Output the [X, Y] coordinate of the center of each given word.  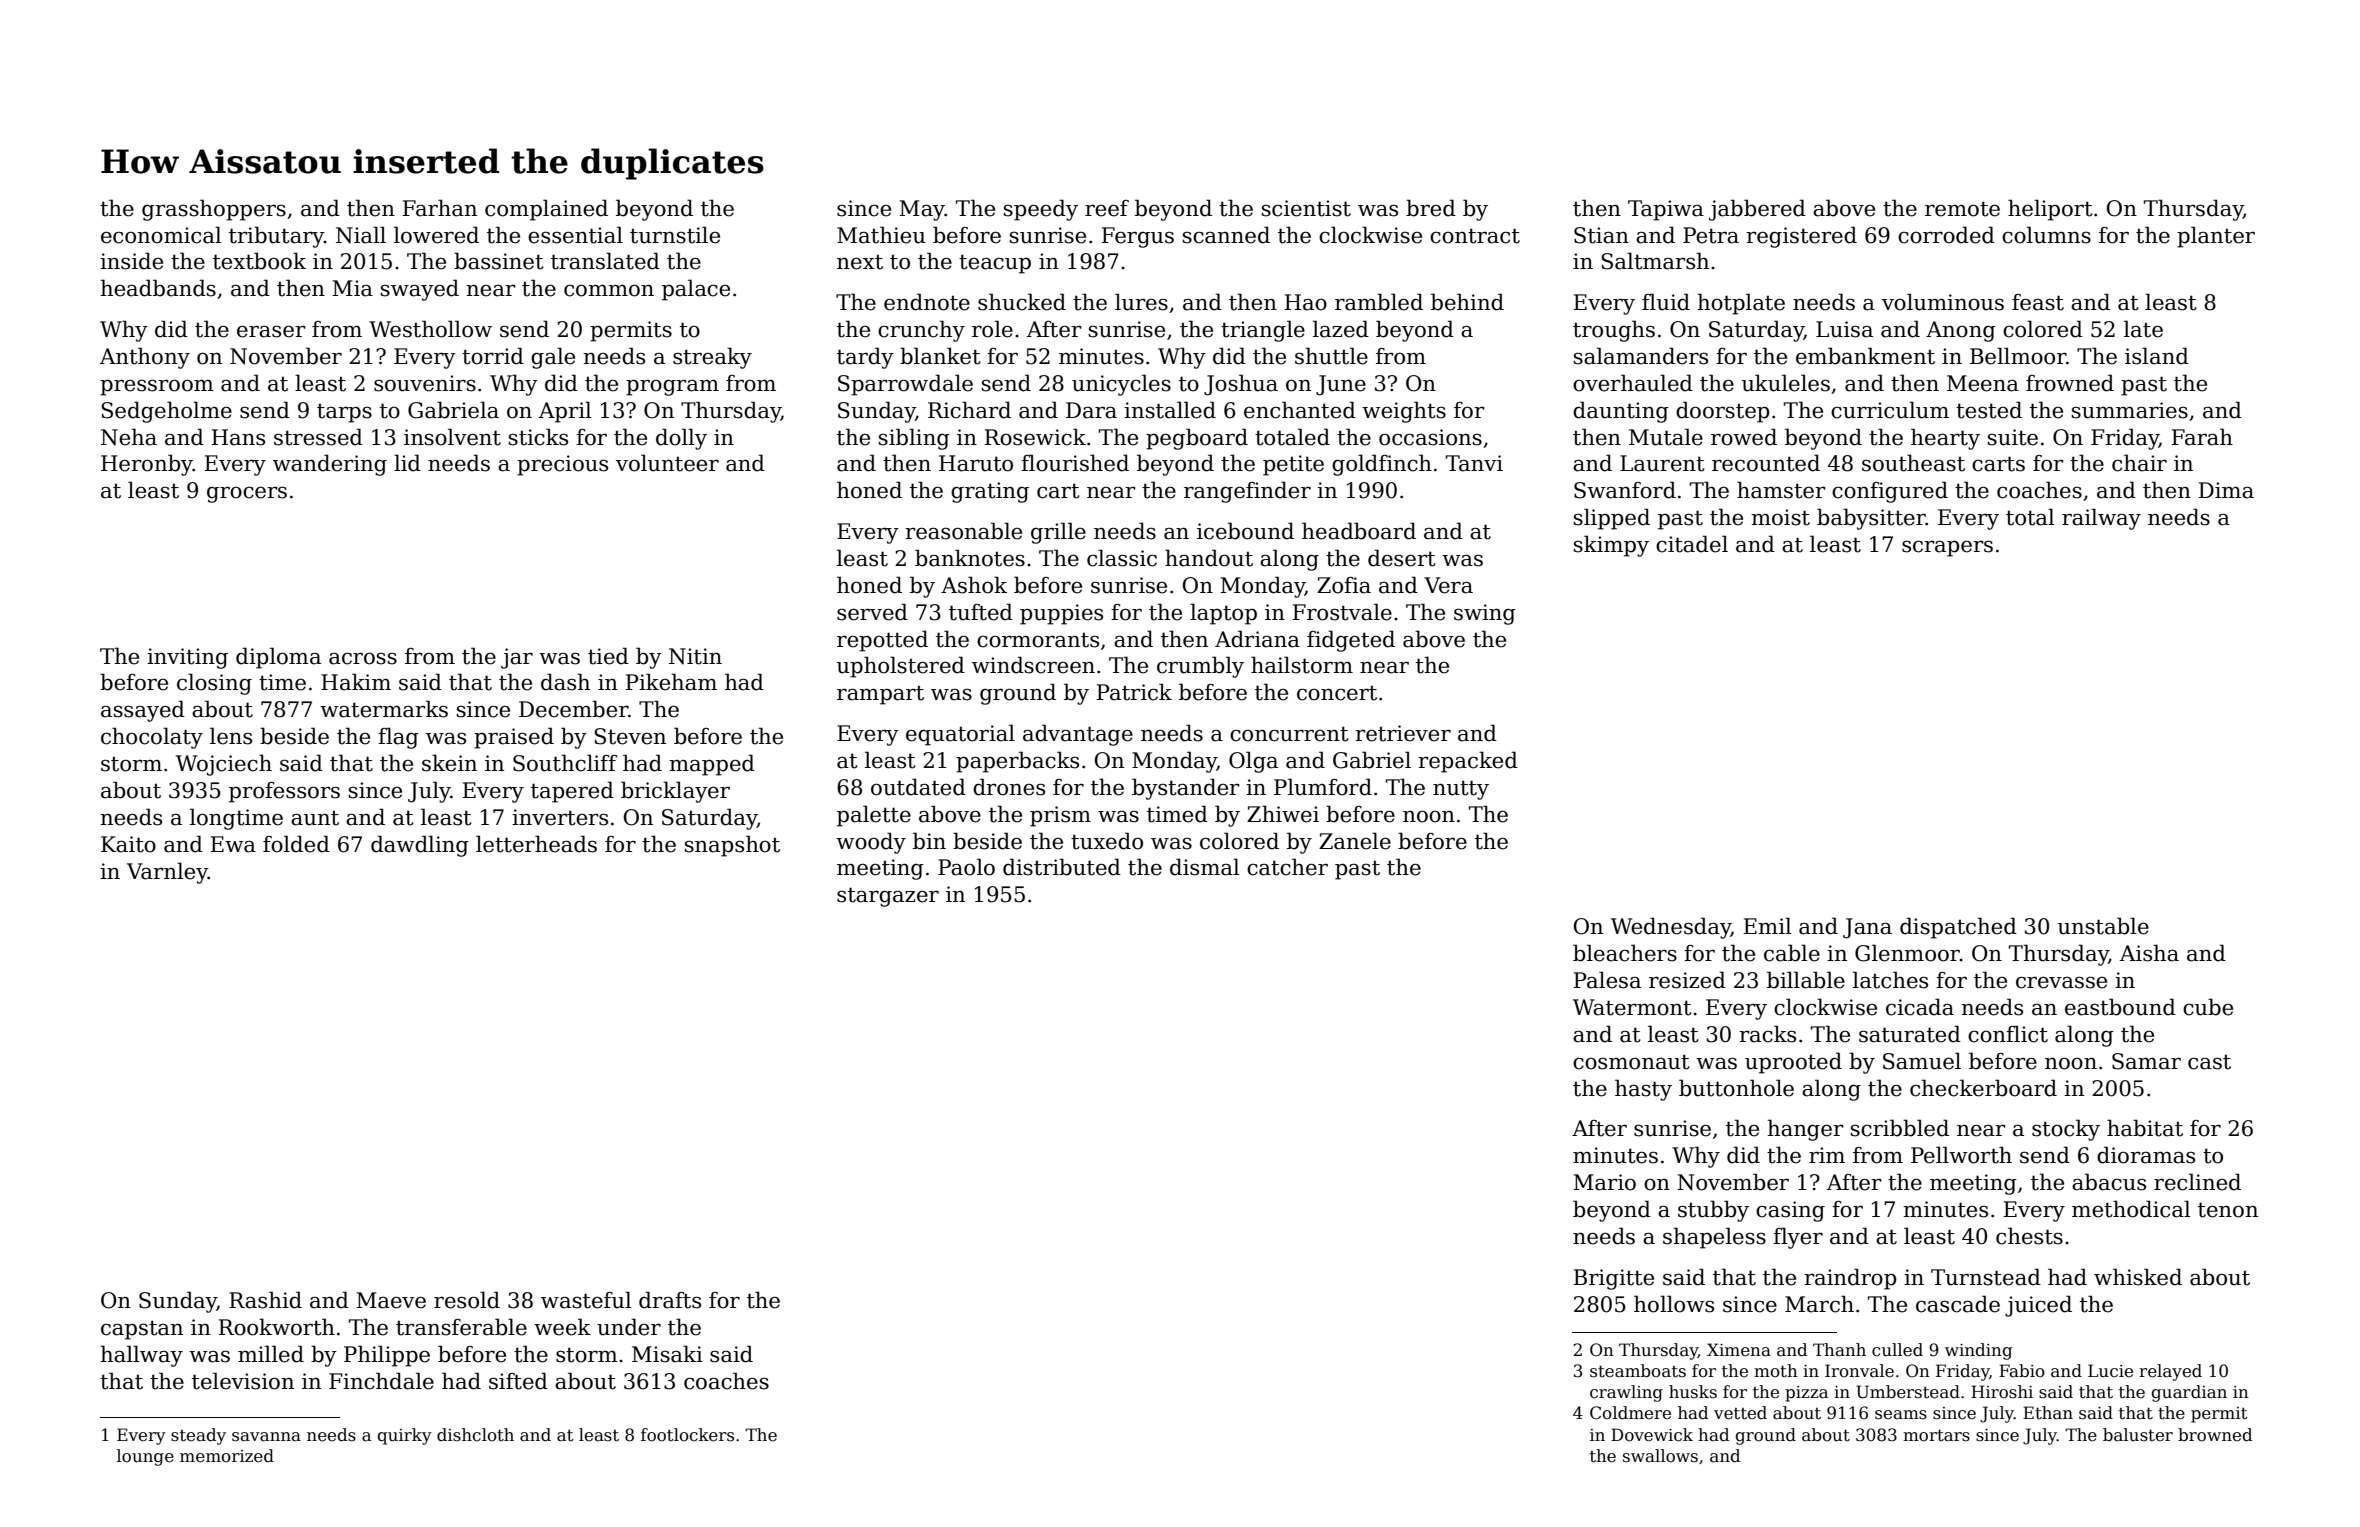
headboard [1359, 531]
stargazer [888, 897]
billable [1806, 980]
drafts [670, 1300]
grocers [247, 494]
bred [1431, 208]
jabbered [1757, 210]
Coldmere [1630, 1413]
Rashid [265, 1300]
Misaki [667, 1354]
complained [546, 210]
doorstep [1723, 412]
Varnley [167, 873]
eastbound [2120, 1007]
